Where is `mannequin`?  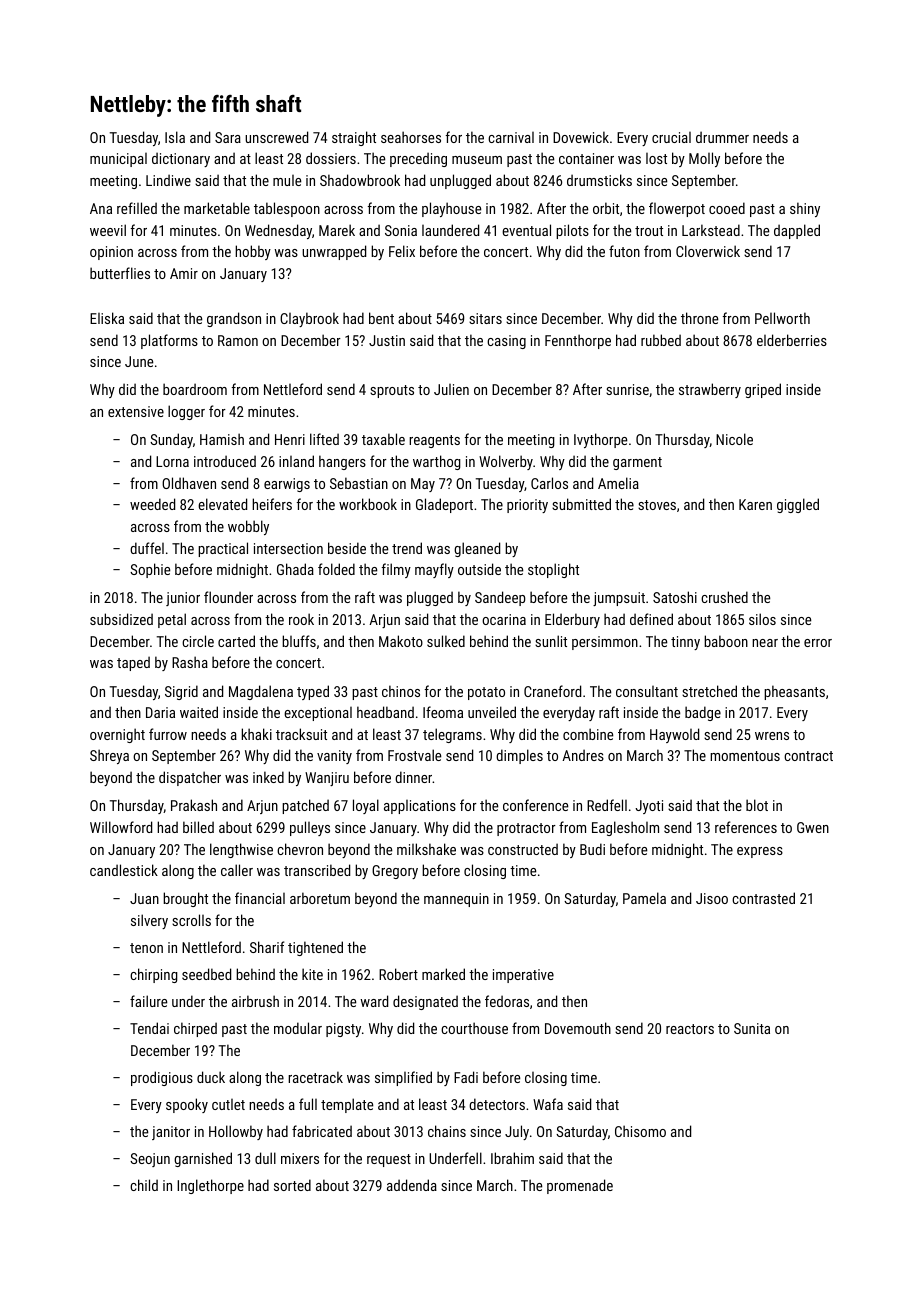
mannequin is located at coordinates (456, 900).
